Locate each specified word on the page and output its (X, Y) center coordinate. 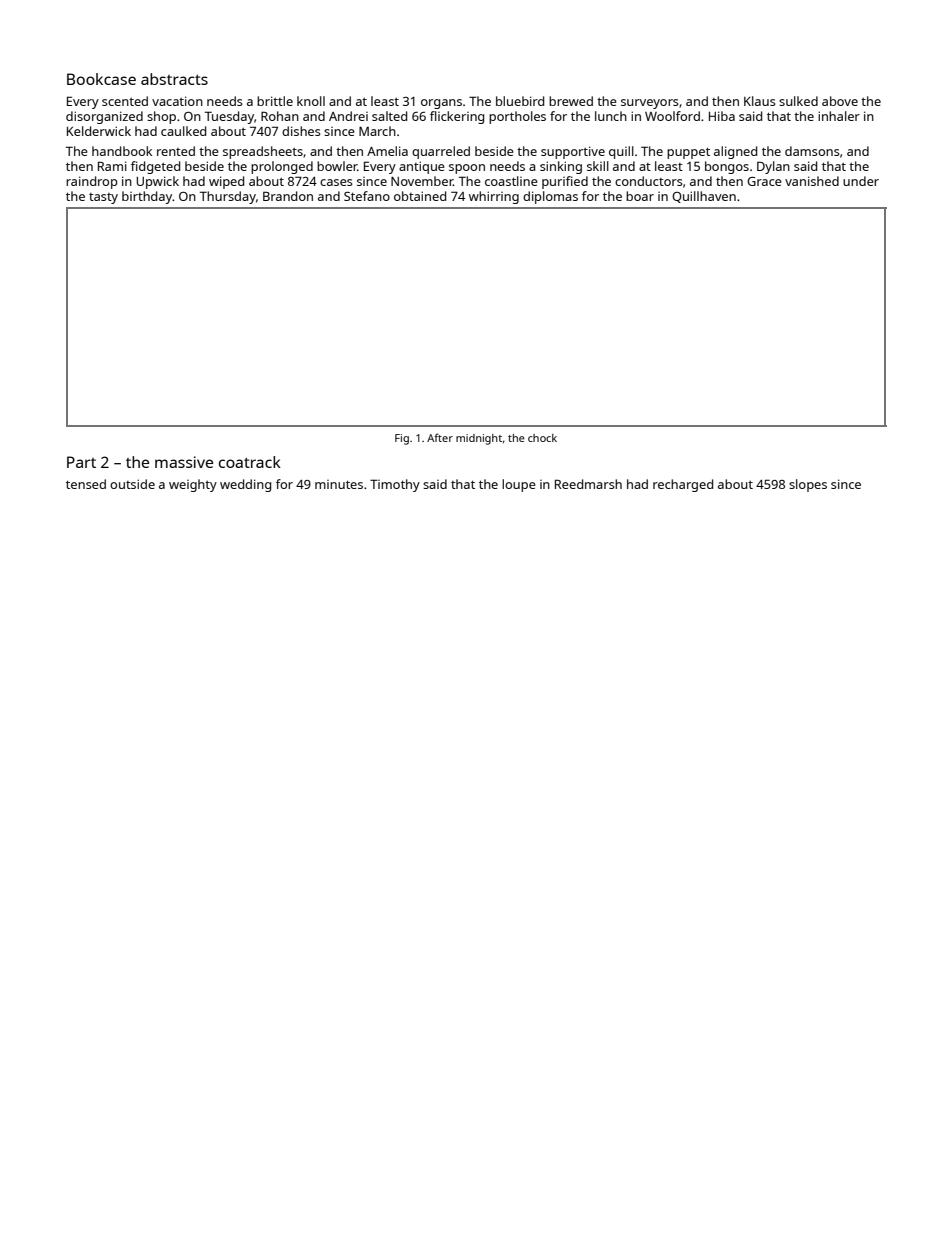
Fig (402, 439)
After (440, 437)
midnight (479, 439)
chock (542, 438)
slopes (808, 485)
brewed (571, 101)
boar (640, 196)
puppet (688, 153)
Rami (112, 166)
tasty (103, 198)
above (840, 101)
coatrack (250, 462)
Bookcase (101, 79)
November (422, 181)
